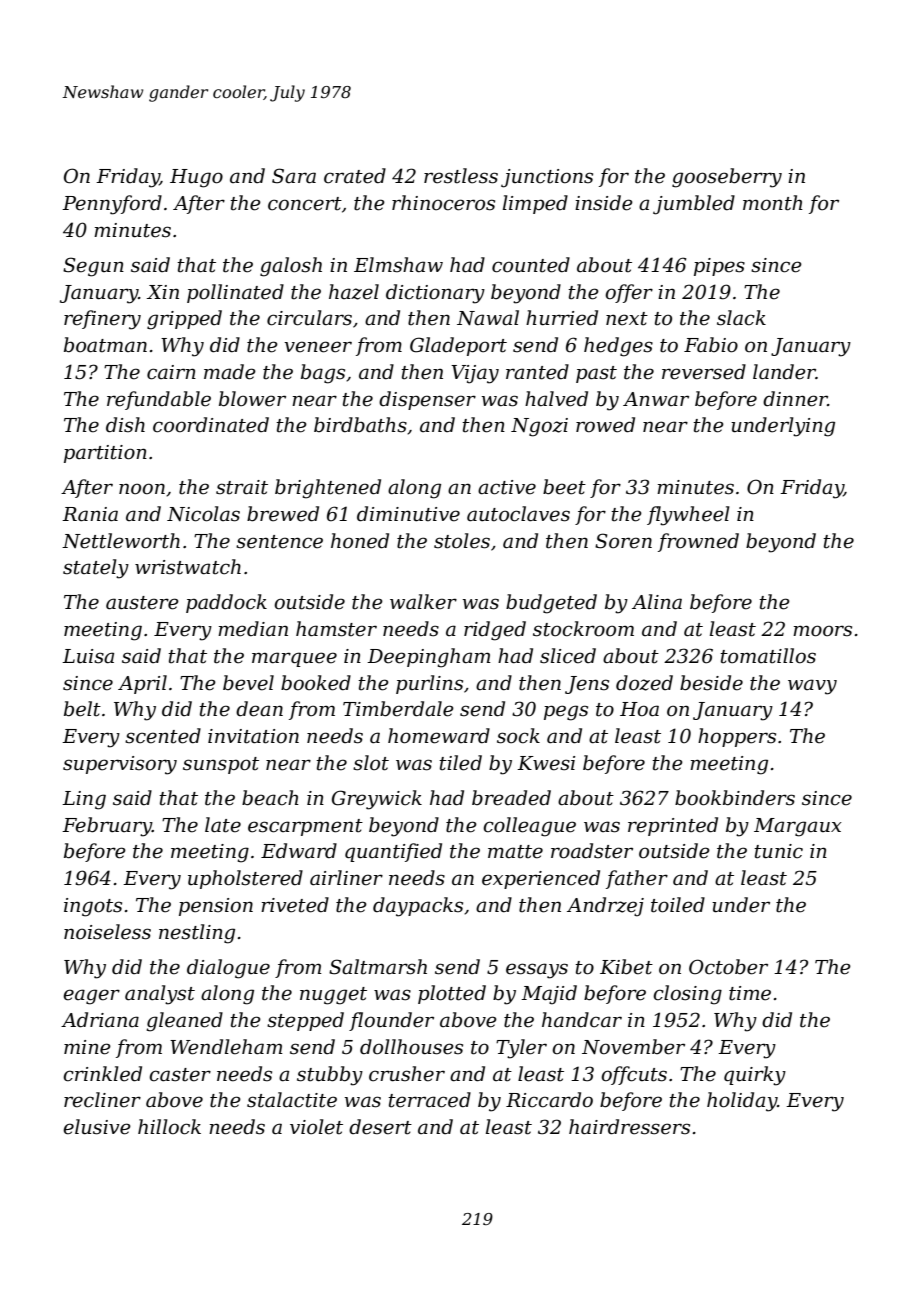 This screenshot has width=924, height=1311. Describe the element at coordinates (694, 205) in the screenshot. I see `jumbled` at that location.
